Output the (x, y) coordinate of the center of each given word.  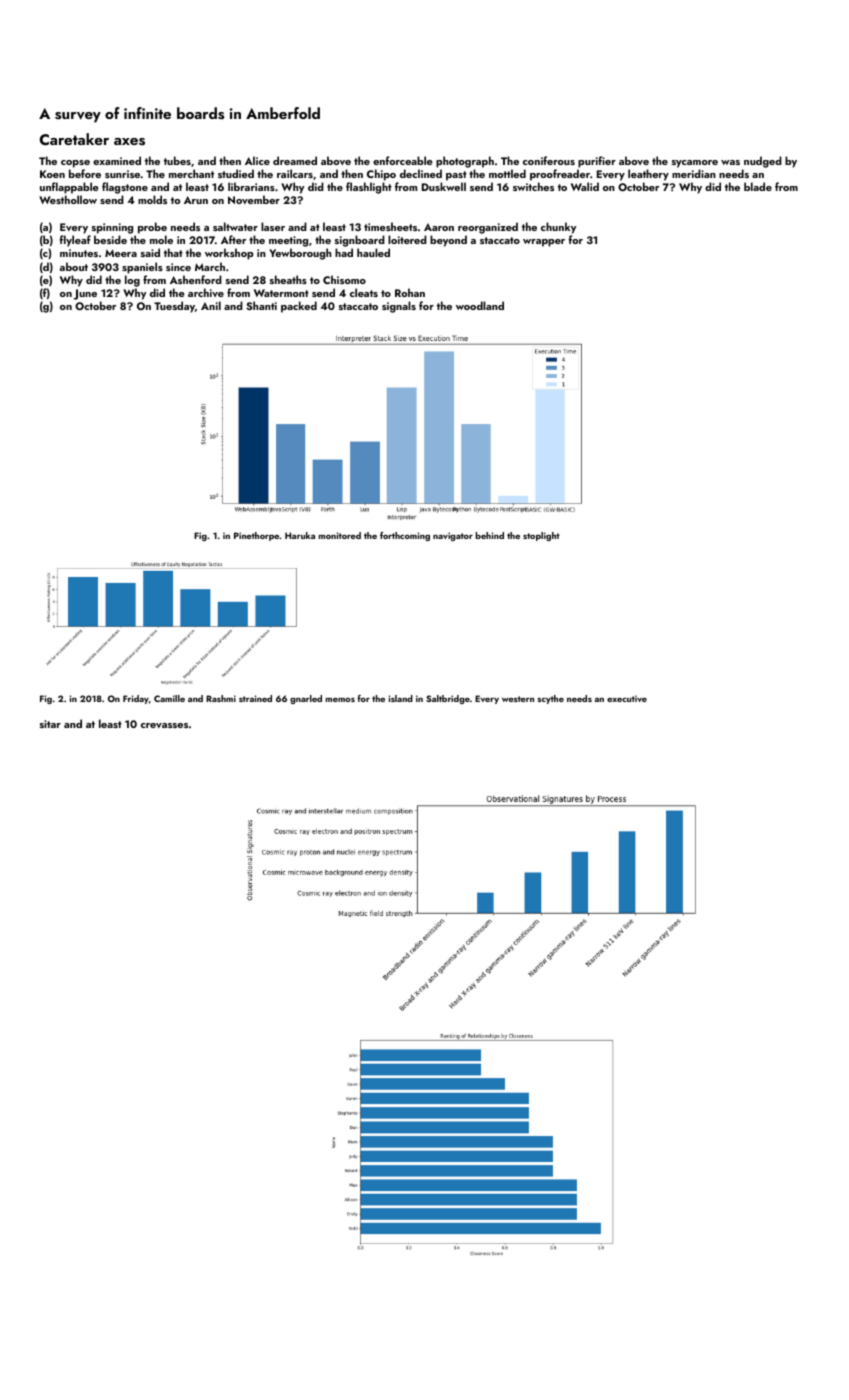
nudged (763, 162)
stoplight (541, 536)
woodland (480, 305)
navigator (453, 536)
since (178, 267)
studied (236, 173)
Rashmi (221, 698)
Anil (211, 305)
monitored (340, 535)
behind (490, 535)
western (518, 699)
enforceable (402, 160)
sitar (50, 724)
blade (758, 186)
